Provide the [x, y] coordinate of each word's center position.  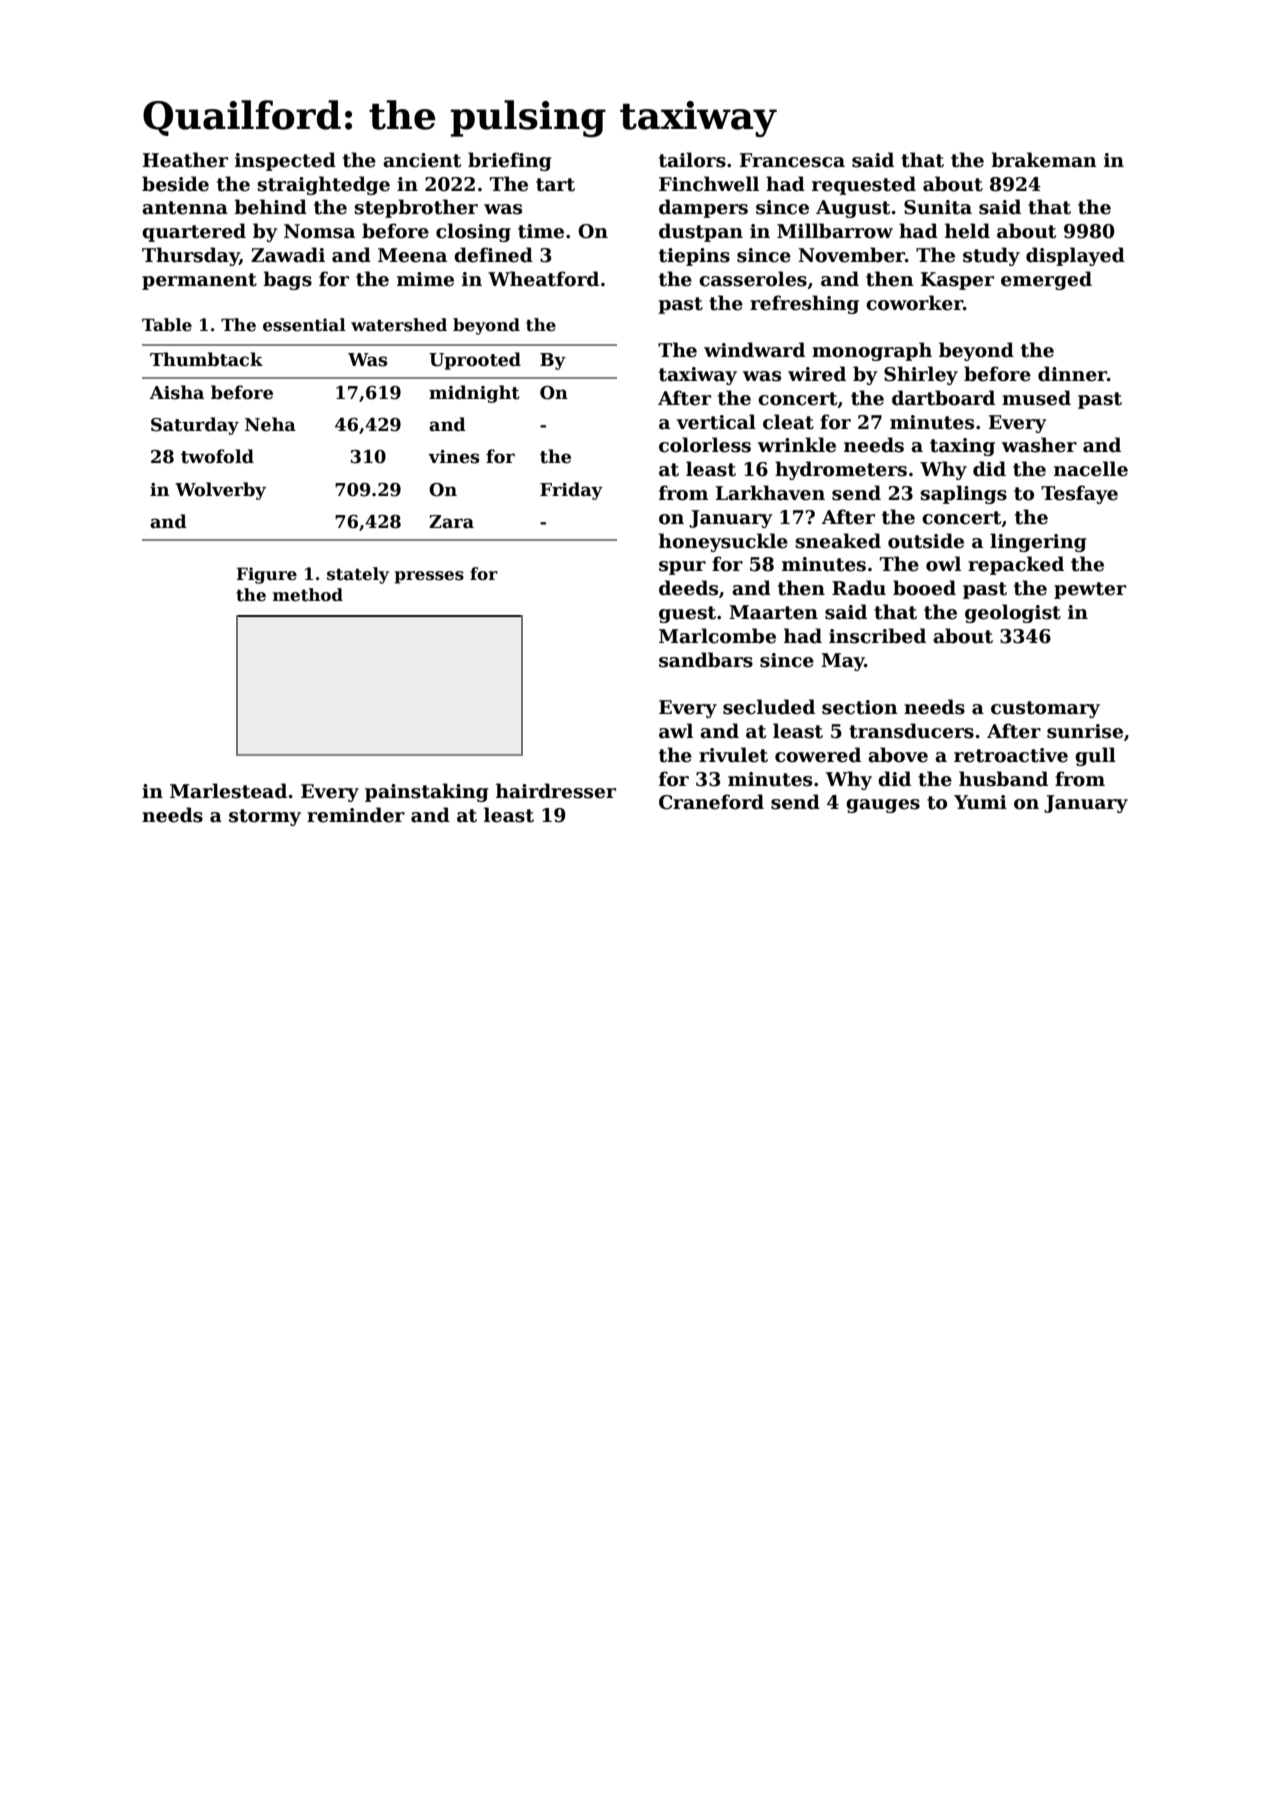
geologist [1013, 613]
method [308, 595]
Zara [451, 522]
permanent [199, 281]
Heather [185, 160]
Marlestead [228, 791]
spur [682, 568]
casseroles [753, 279]
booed [924, 588]
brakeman [1044, 160]
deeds [688, 588]
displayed [1075, 256]
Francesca [792, 160]
